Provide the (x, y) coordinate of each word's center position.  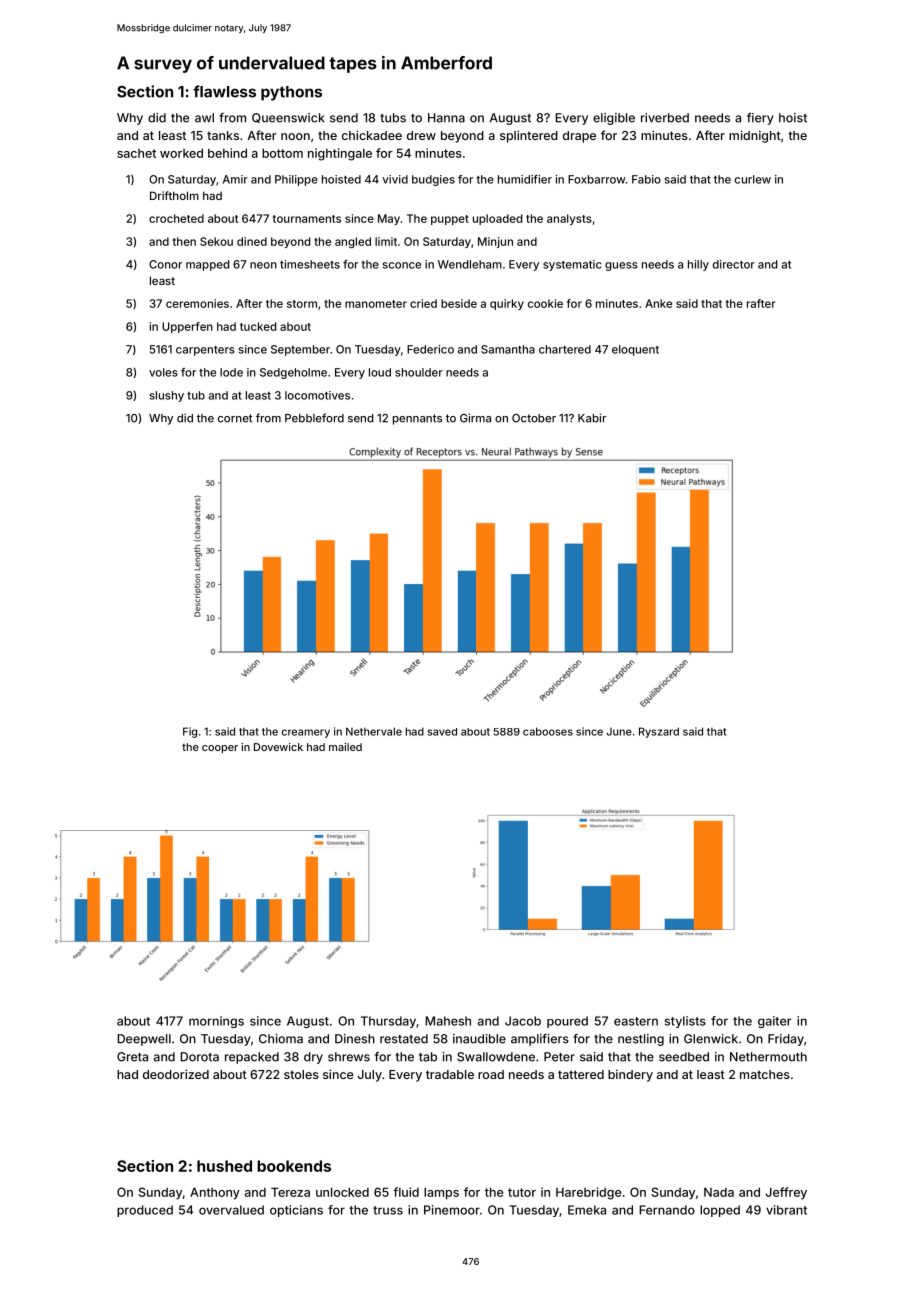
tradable (450, 1074)
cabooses (548, 731)
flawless (224, 91)
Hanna (446, 118)
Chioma (281, 1039)
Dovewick (278, 747)
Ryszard (659, 732)
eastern (636, 1021)
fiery (760, 119)
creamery (306, 733)
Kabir (592, 418)
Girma (475, 418)
